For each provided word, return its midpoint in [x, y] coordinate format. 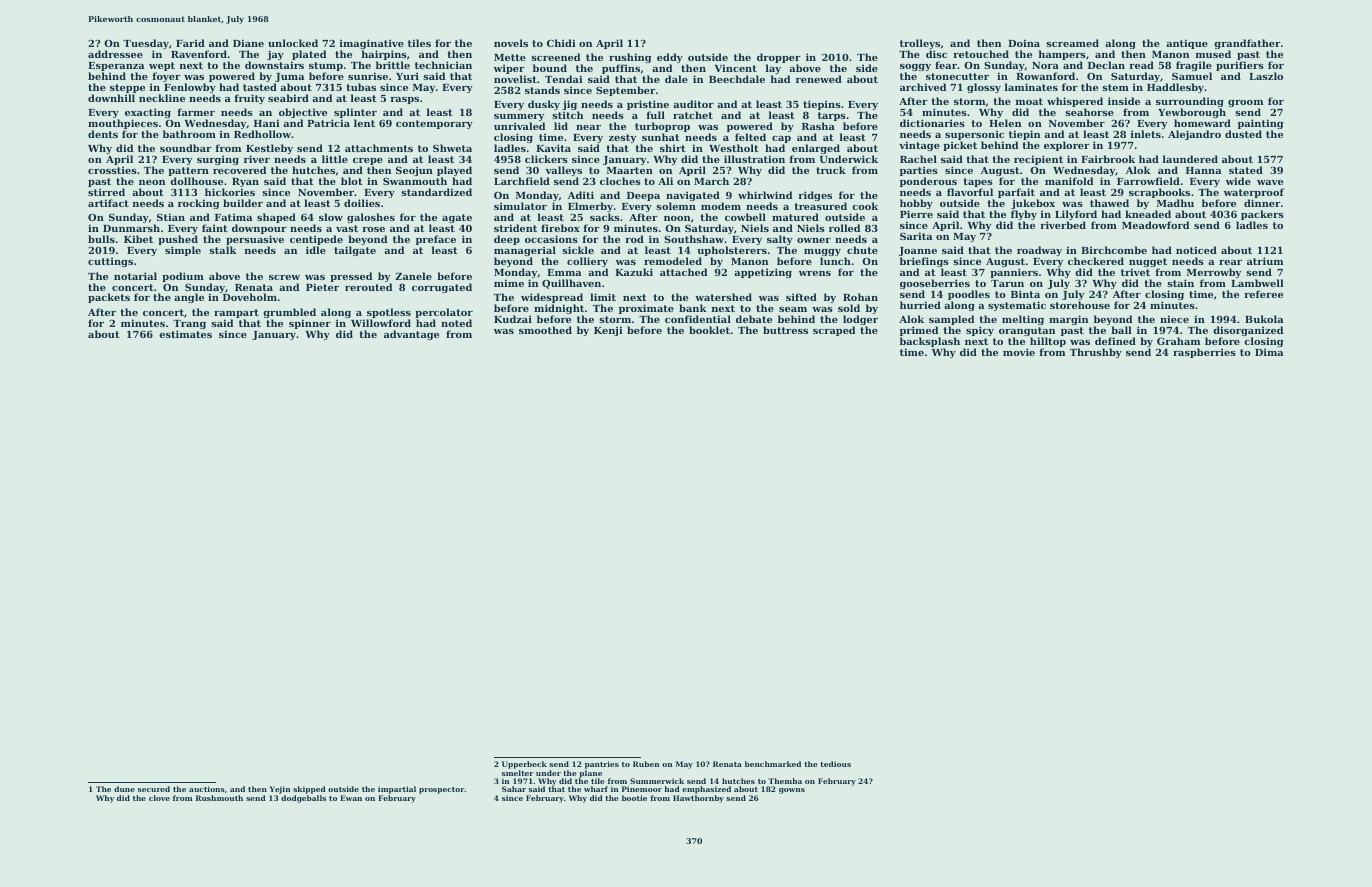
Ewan [351, 798]
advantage [411, 335]
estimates [185, 334]
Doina [1024, 43]
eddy [670, 58]
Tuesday [146, 44]
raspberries [1204, 353]
